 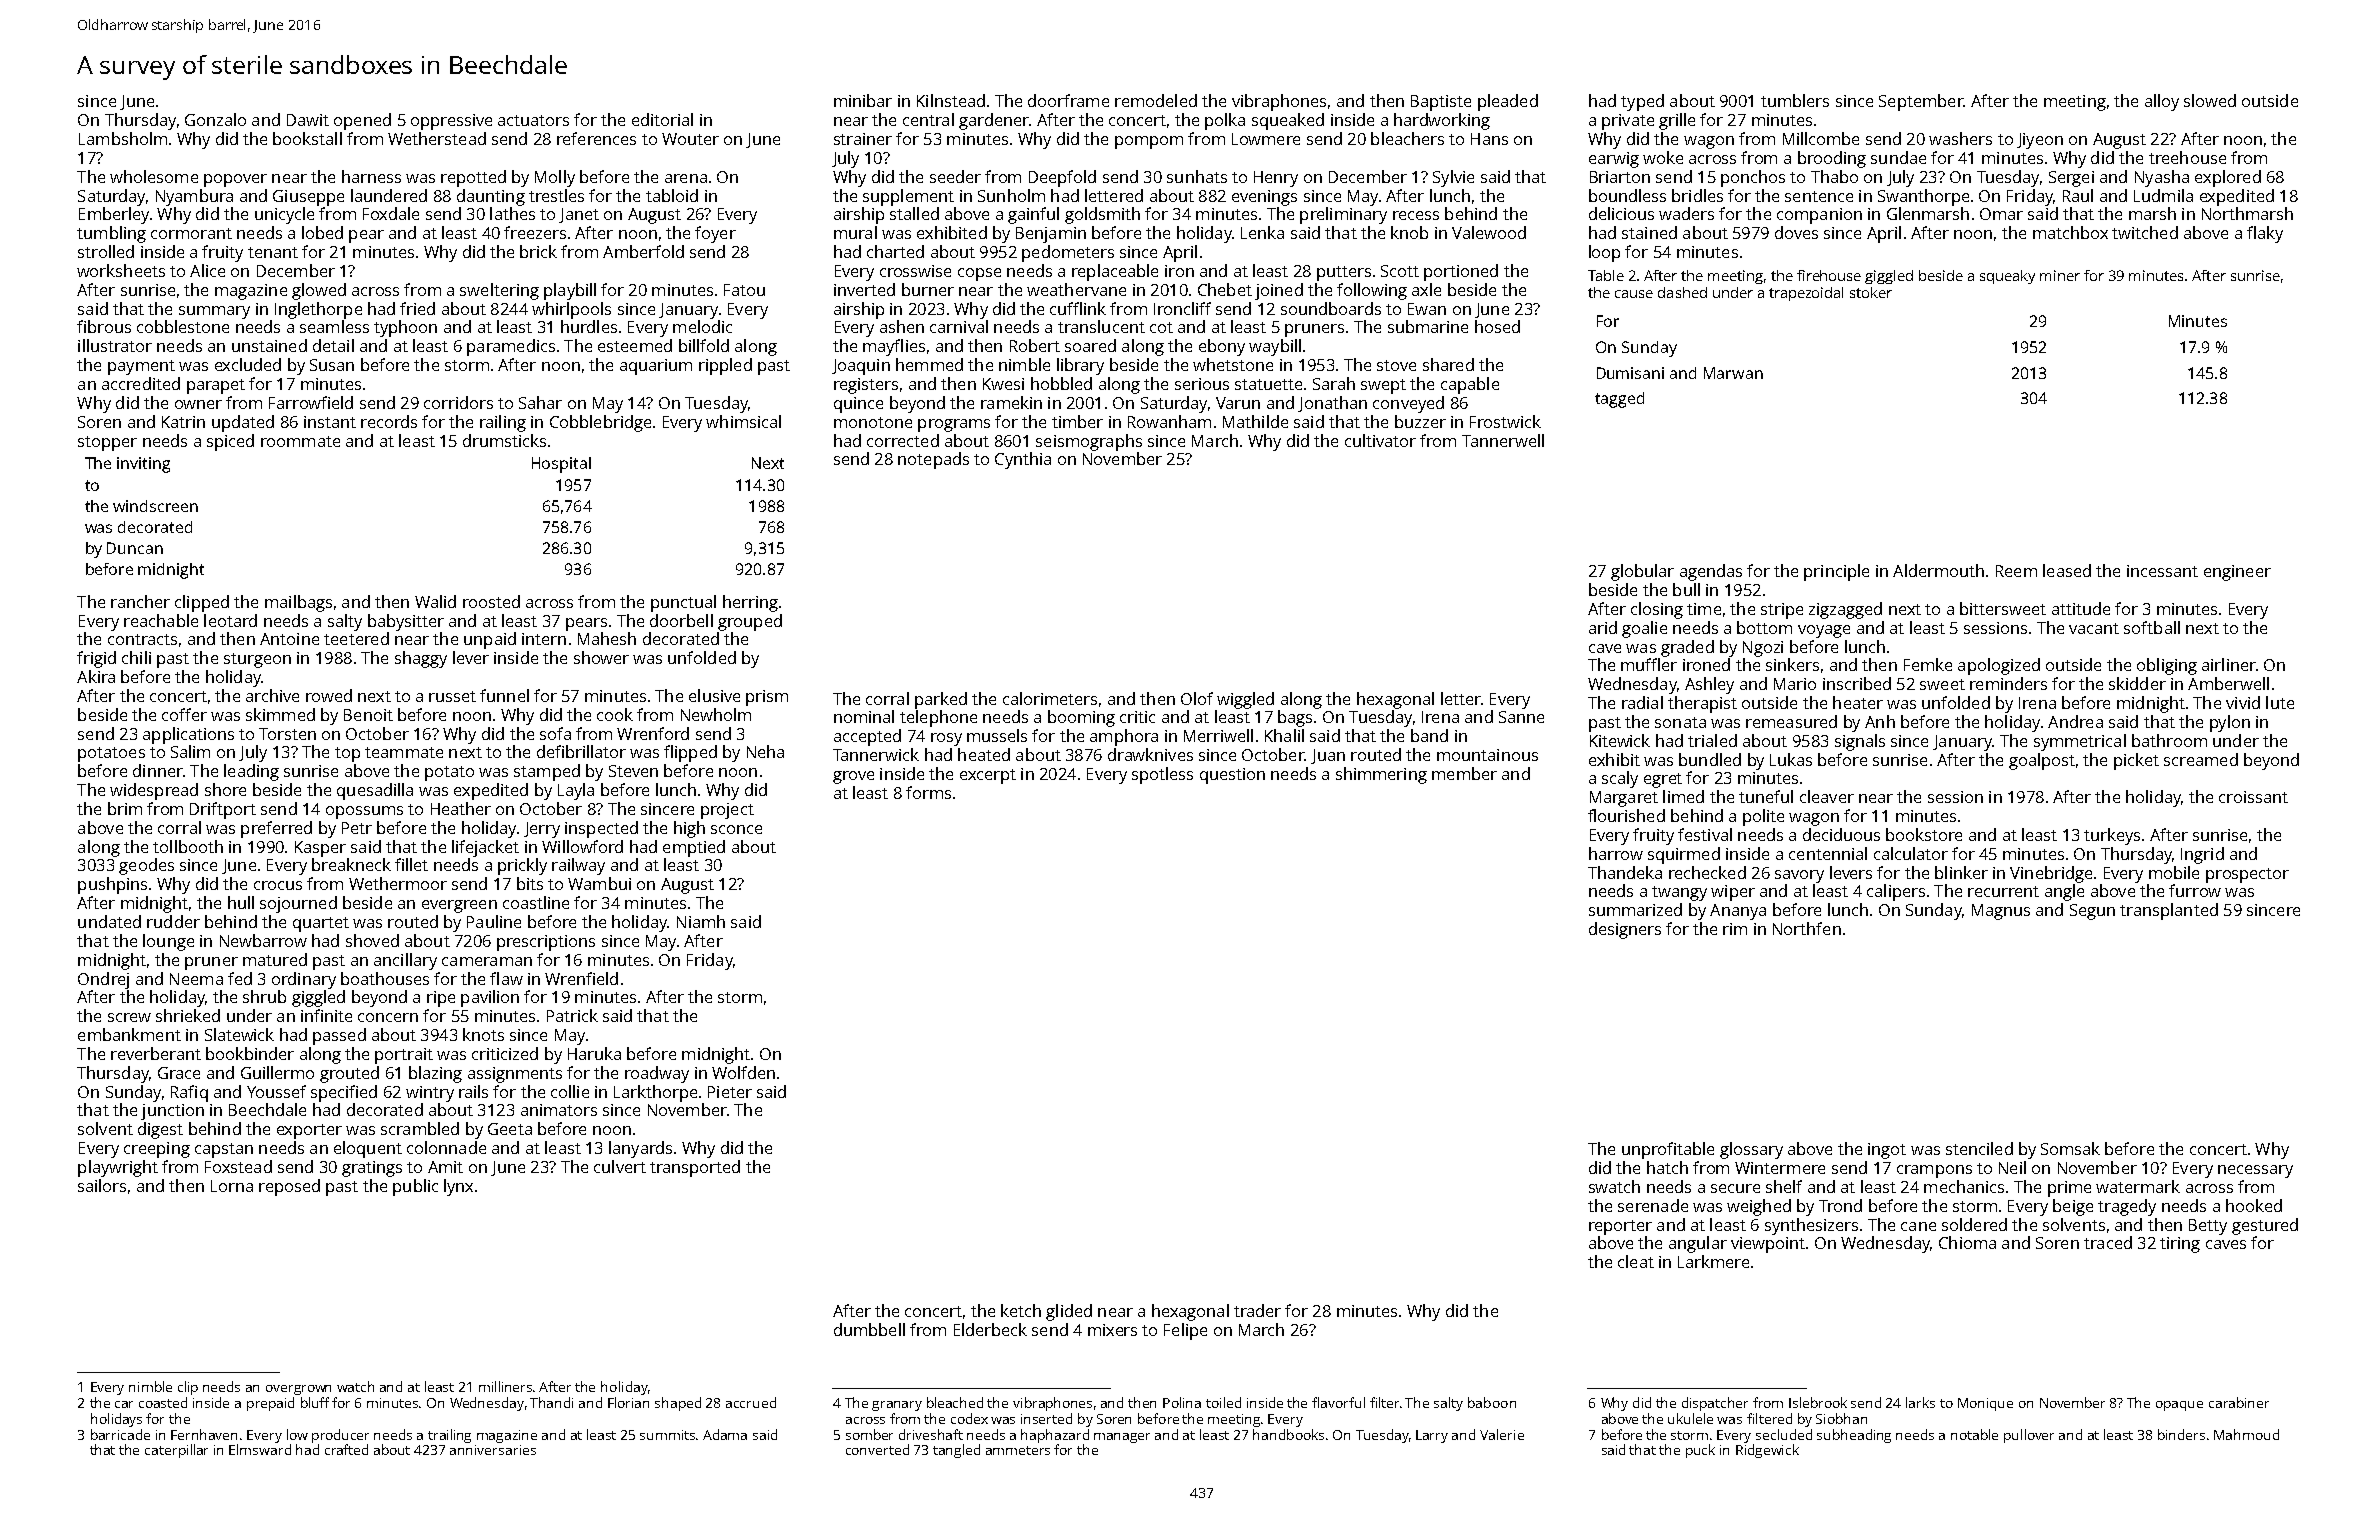 I want to click on summits, so click(x=667, y=1435).
